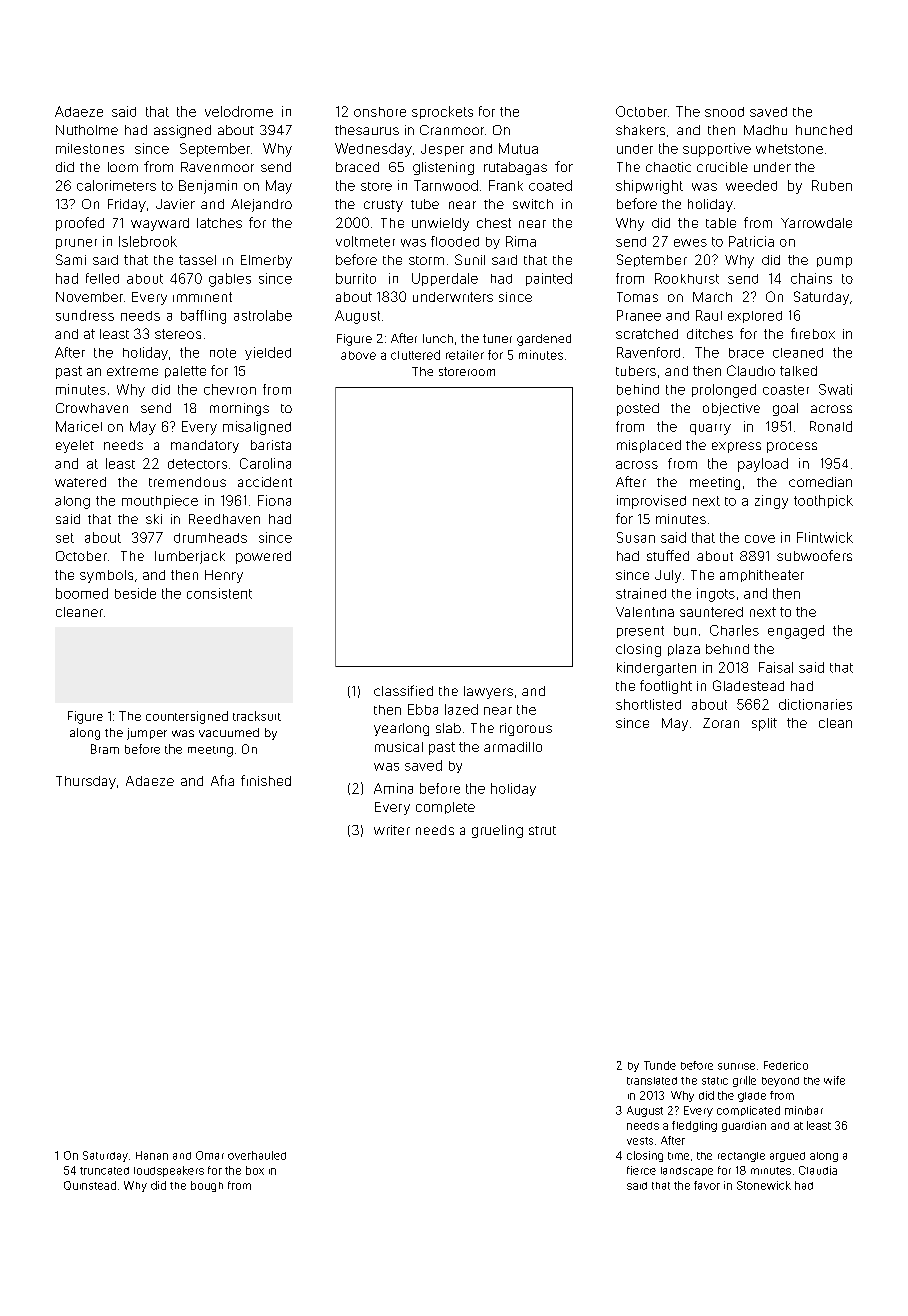 This screenshot has width=908, height=1316. Describe the element at coordinates (239, 111) in the screenshot. I see `velodrome` at that location.
